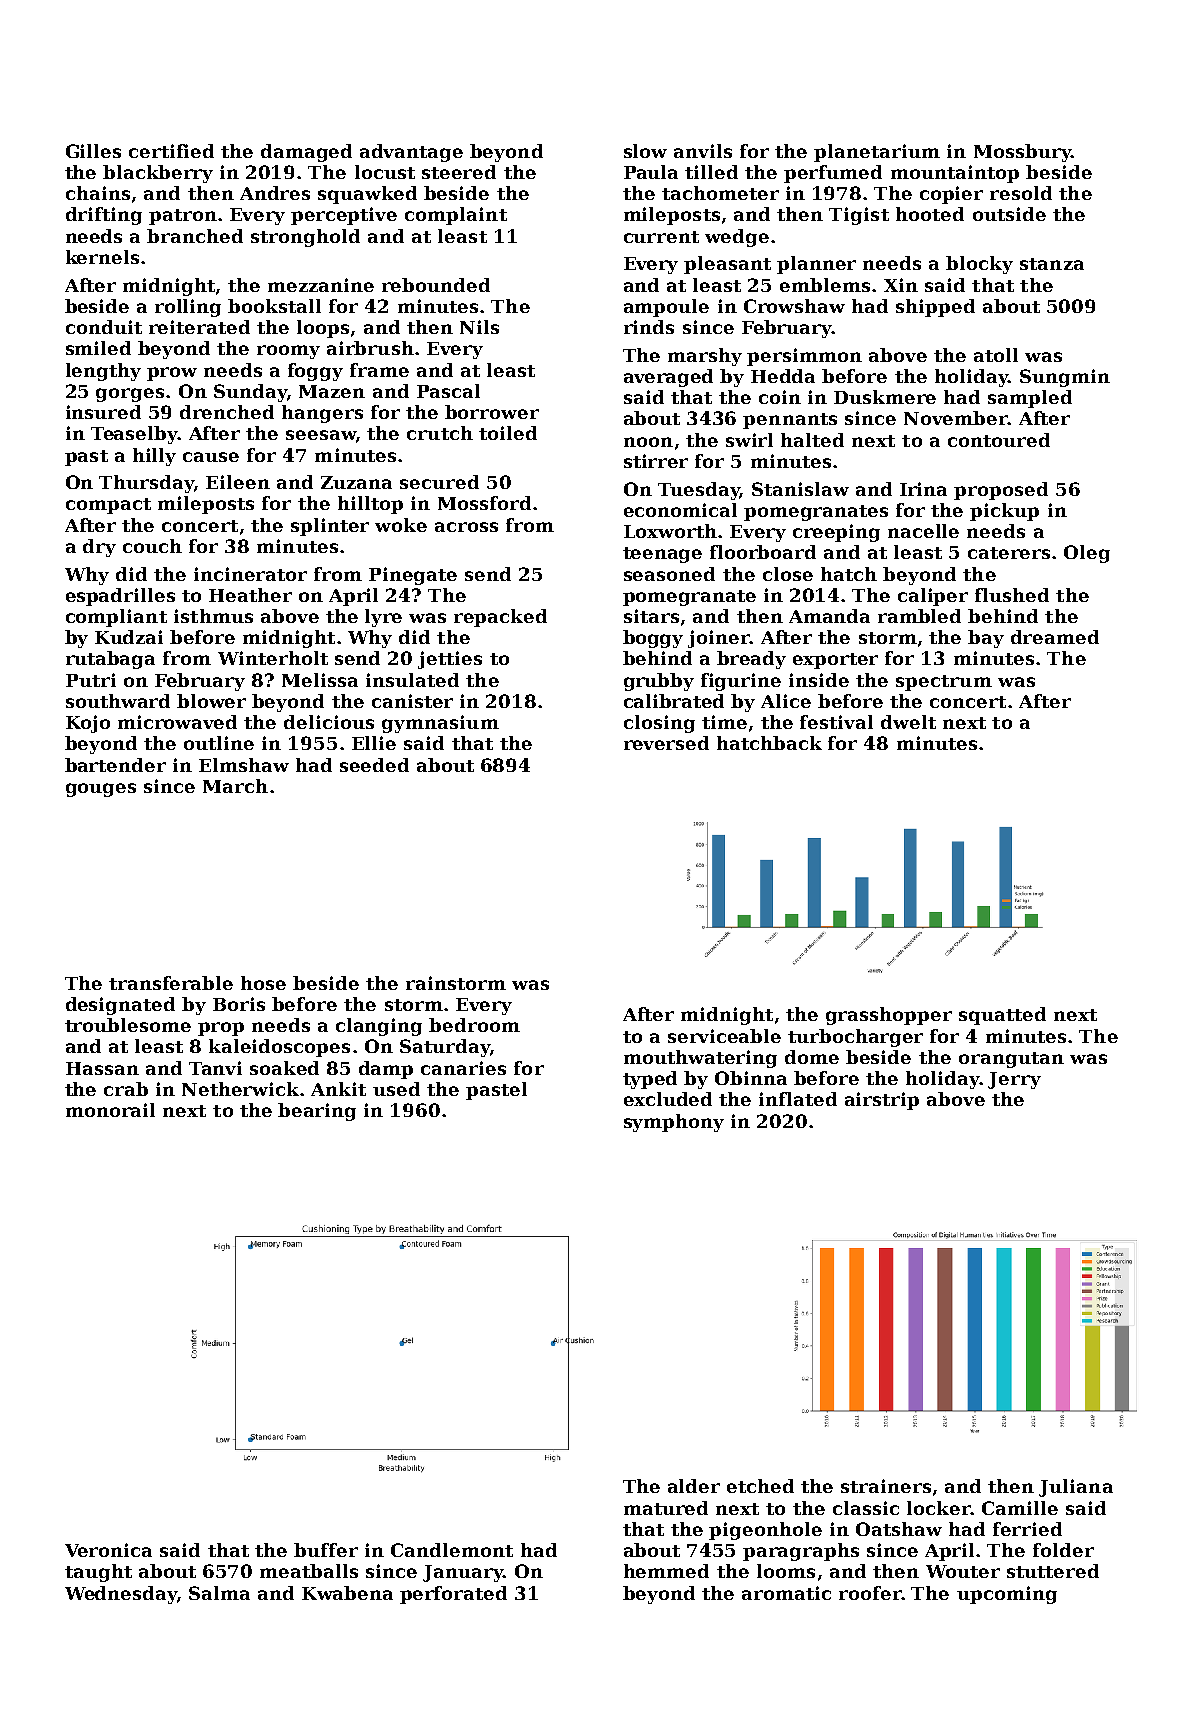  Describe the element at coordinates (1022, 153) in the page. I see `Mossbury` at that location.
